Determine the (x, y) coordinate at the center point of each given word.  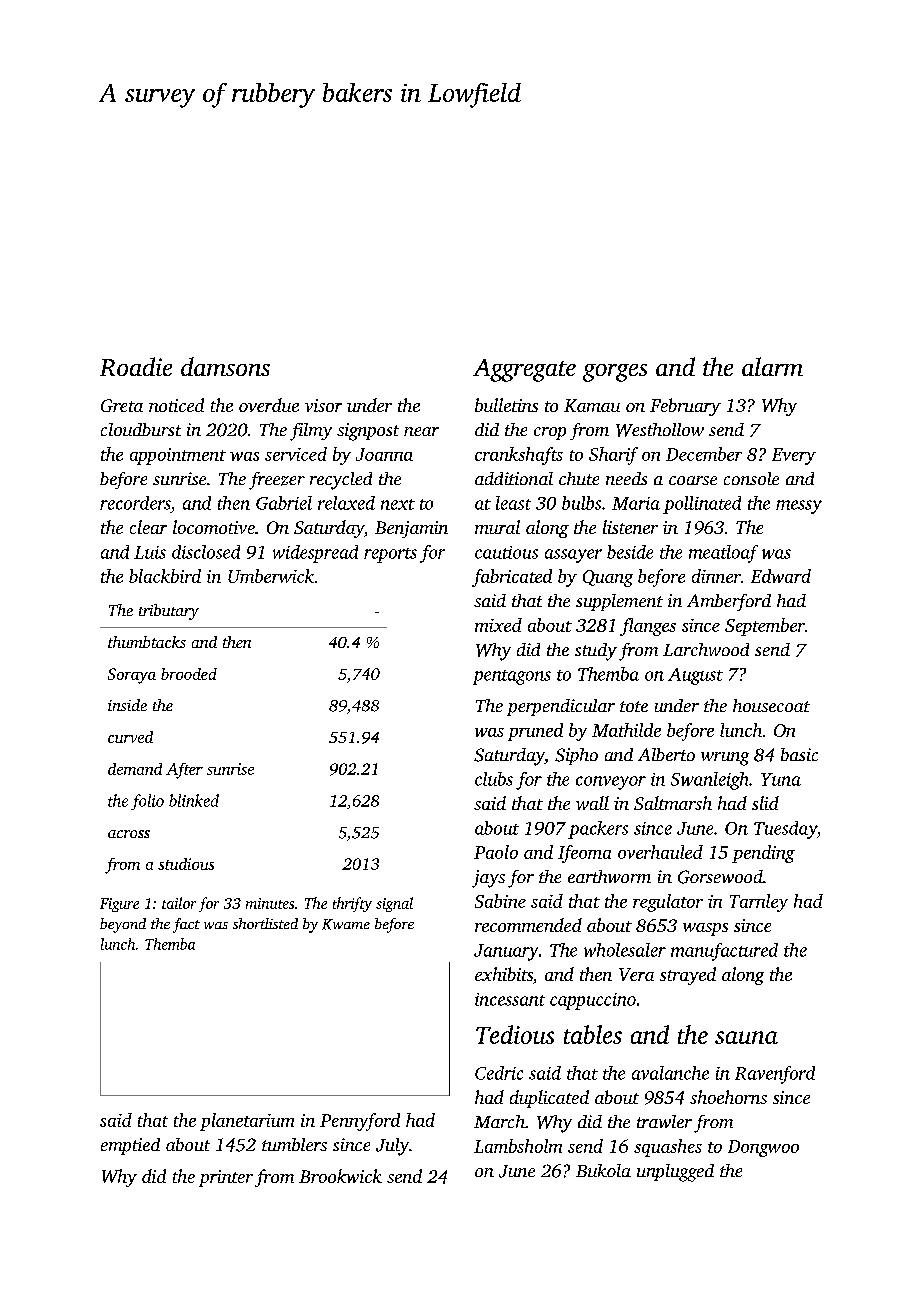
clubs (494, 779)
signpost (368, 432)
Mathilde (626, 730)
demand (135, 769)
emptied (130, 1146)
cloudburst (141, 429)
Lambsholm (518, 1146)
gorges (615, 373)
